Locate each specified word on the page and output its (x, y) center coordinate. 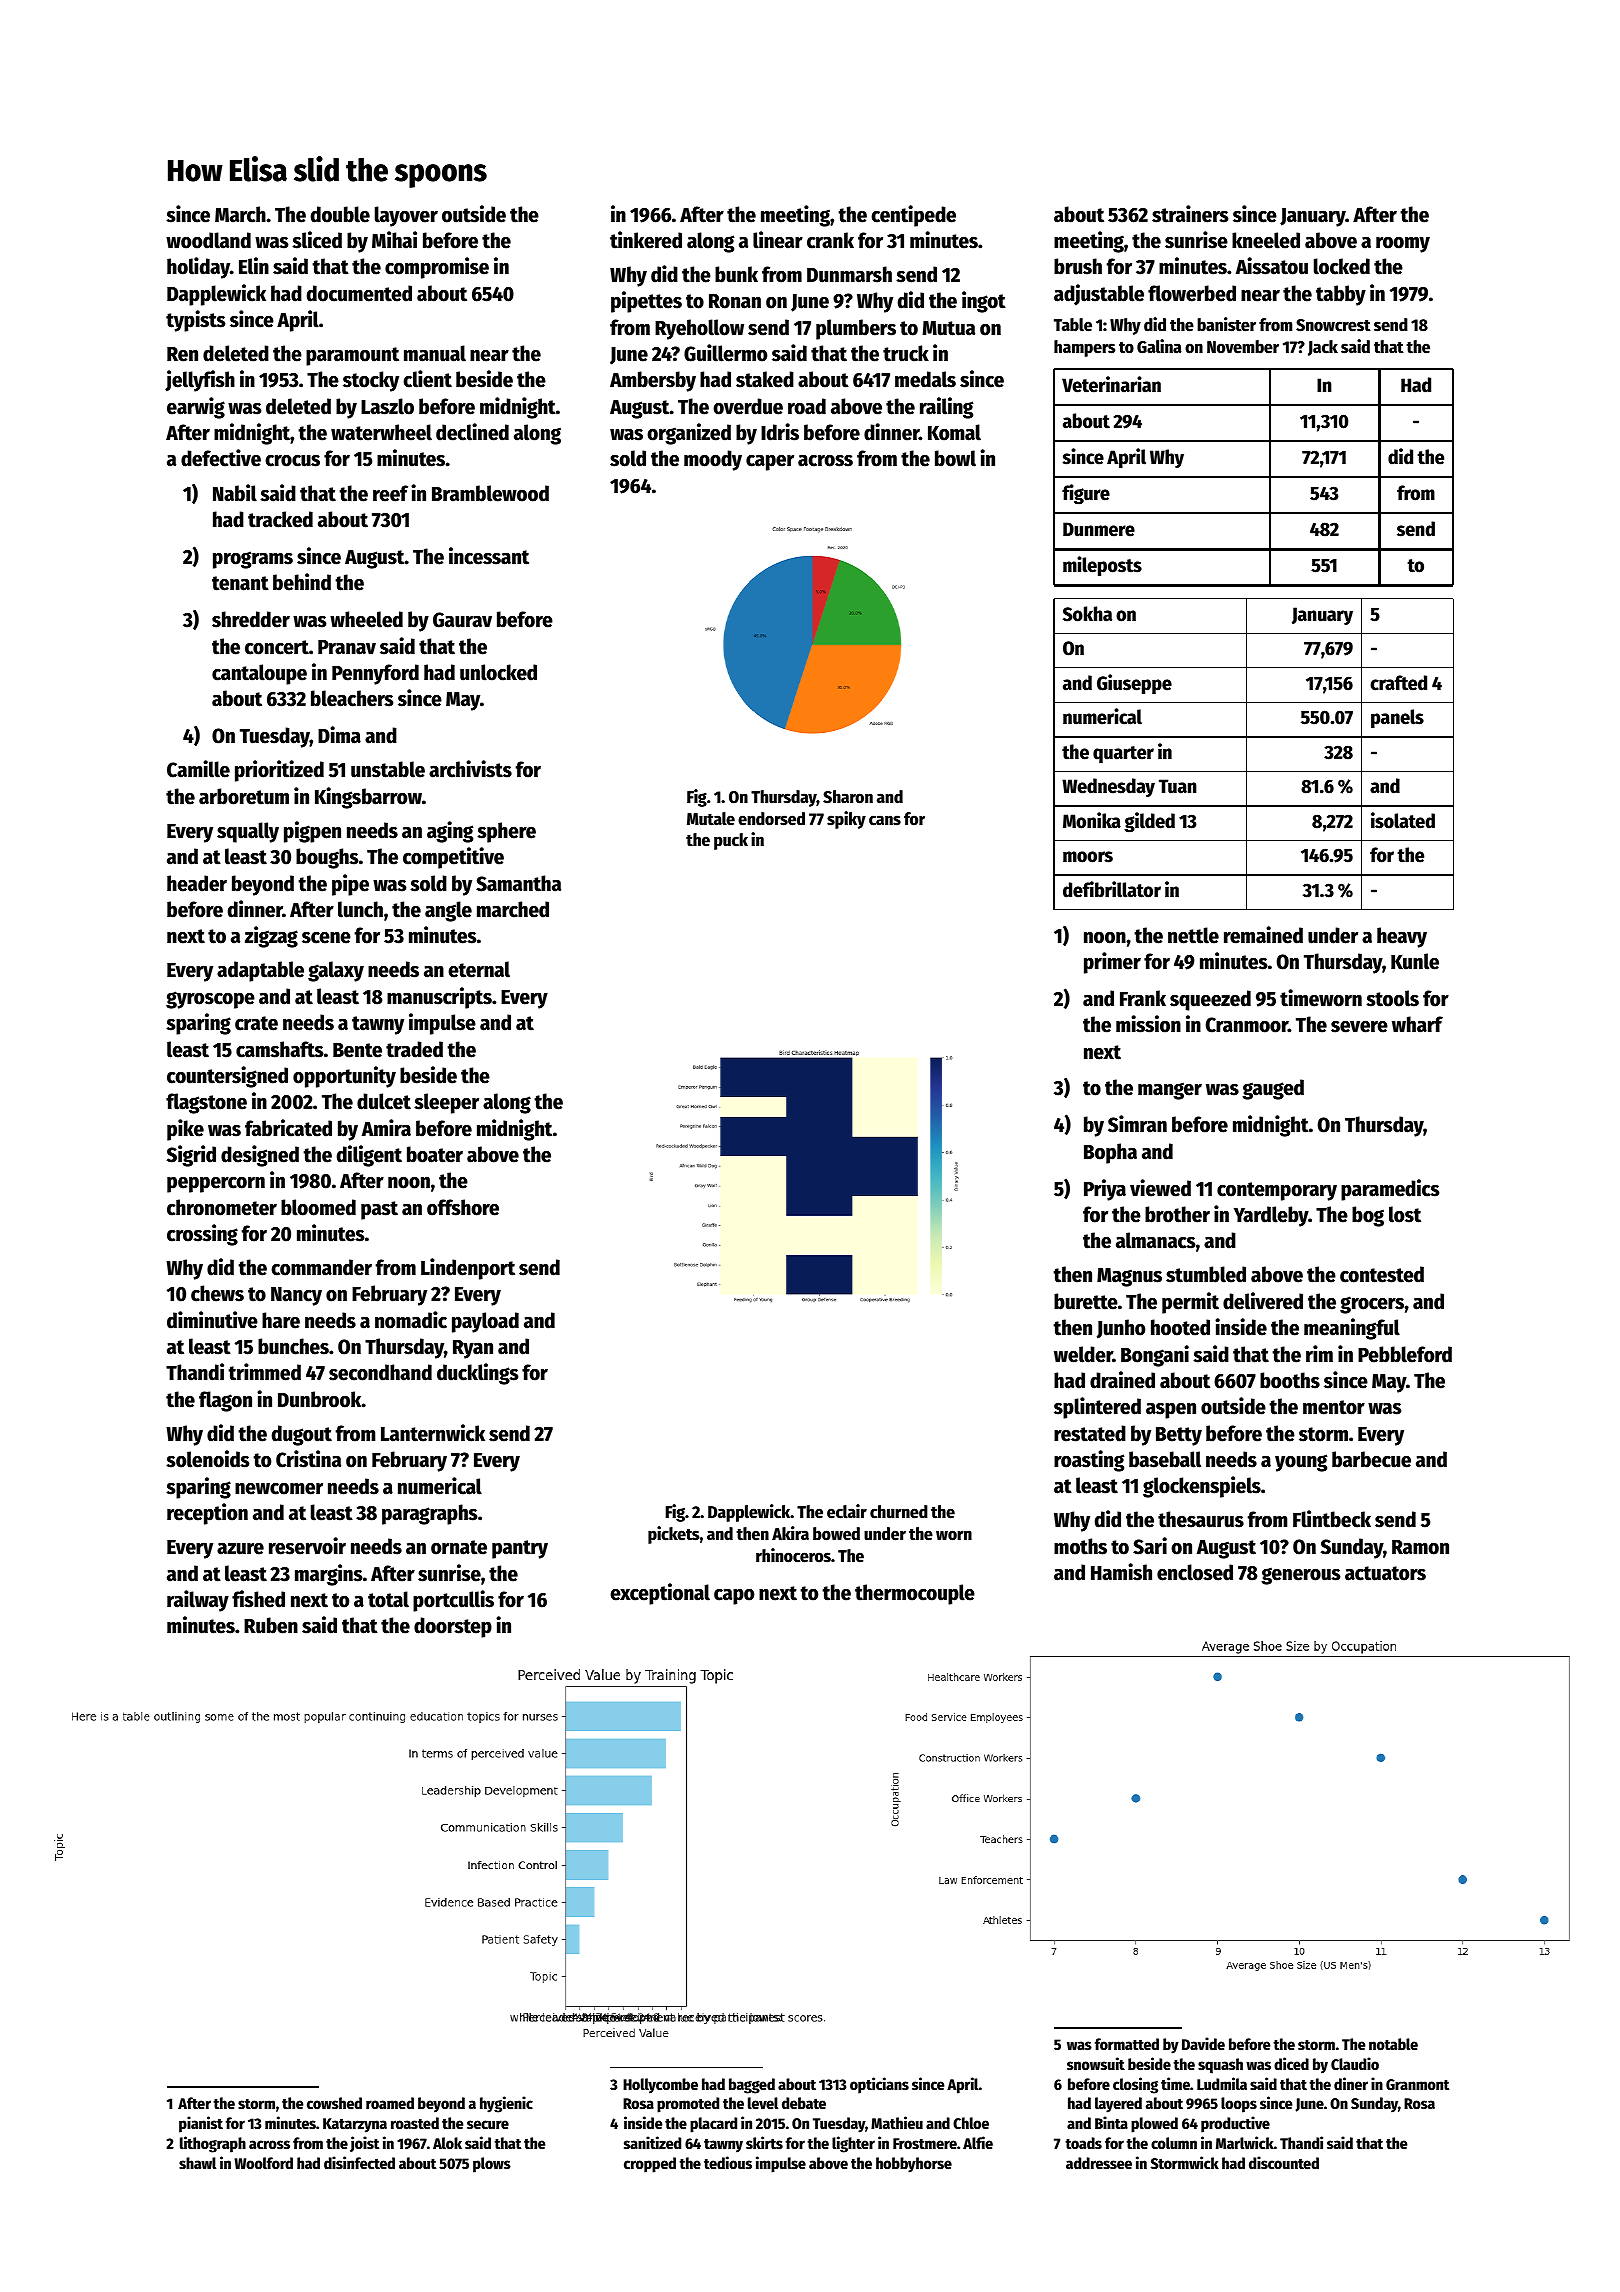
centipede (913, 216)
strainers (1190, 214)
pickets (674, 1535)
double (340, 214)
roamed (390, 2103)
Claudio (1355, 2063)
